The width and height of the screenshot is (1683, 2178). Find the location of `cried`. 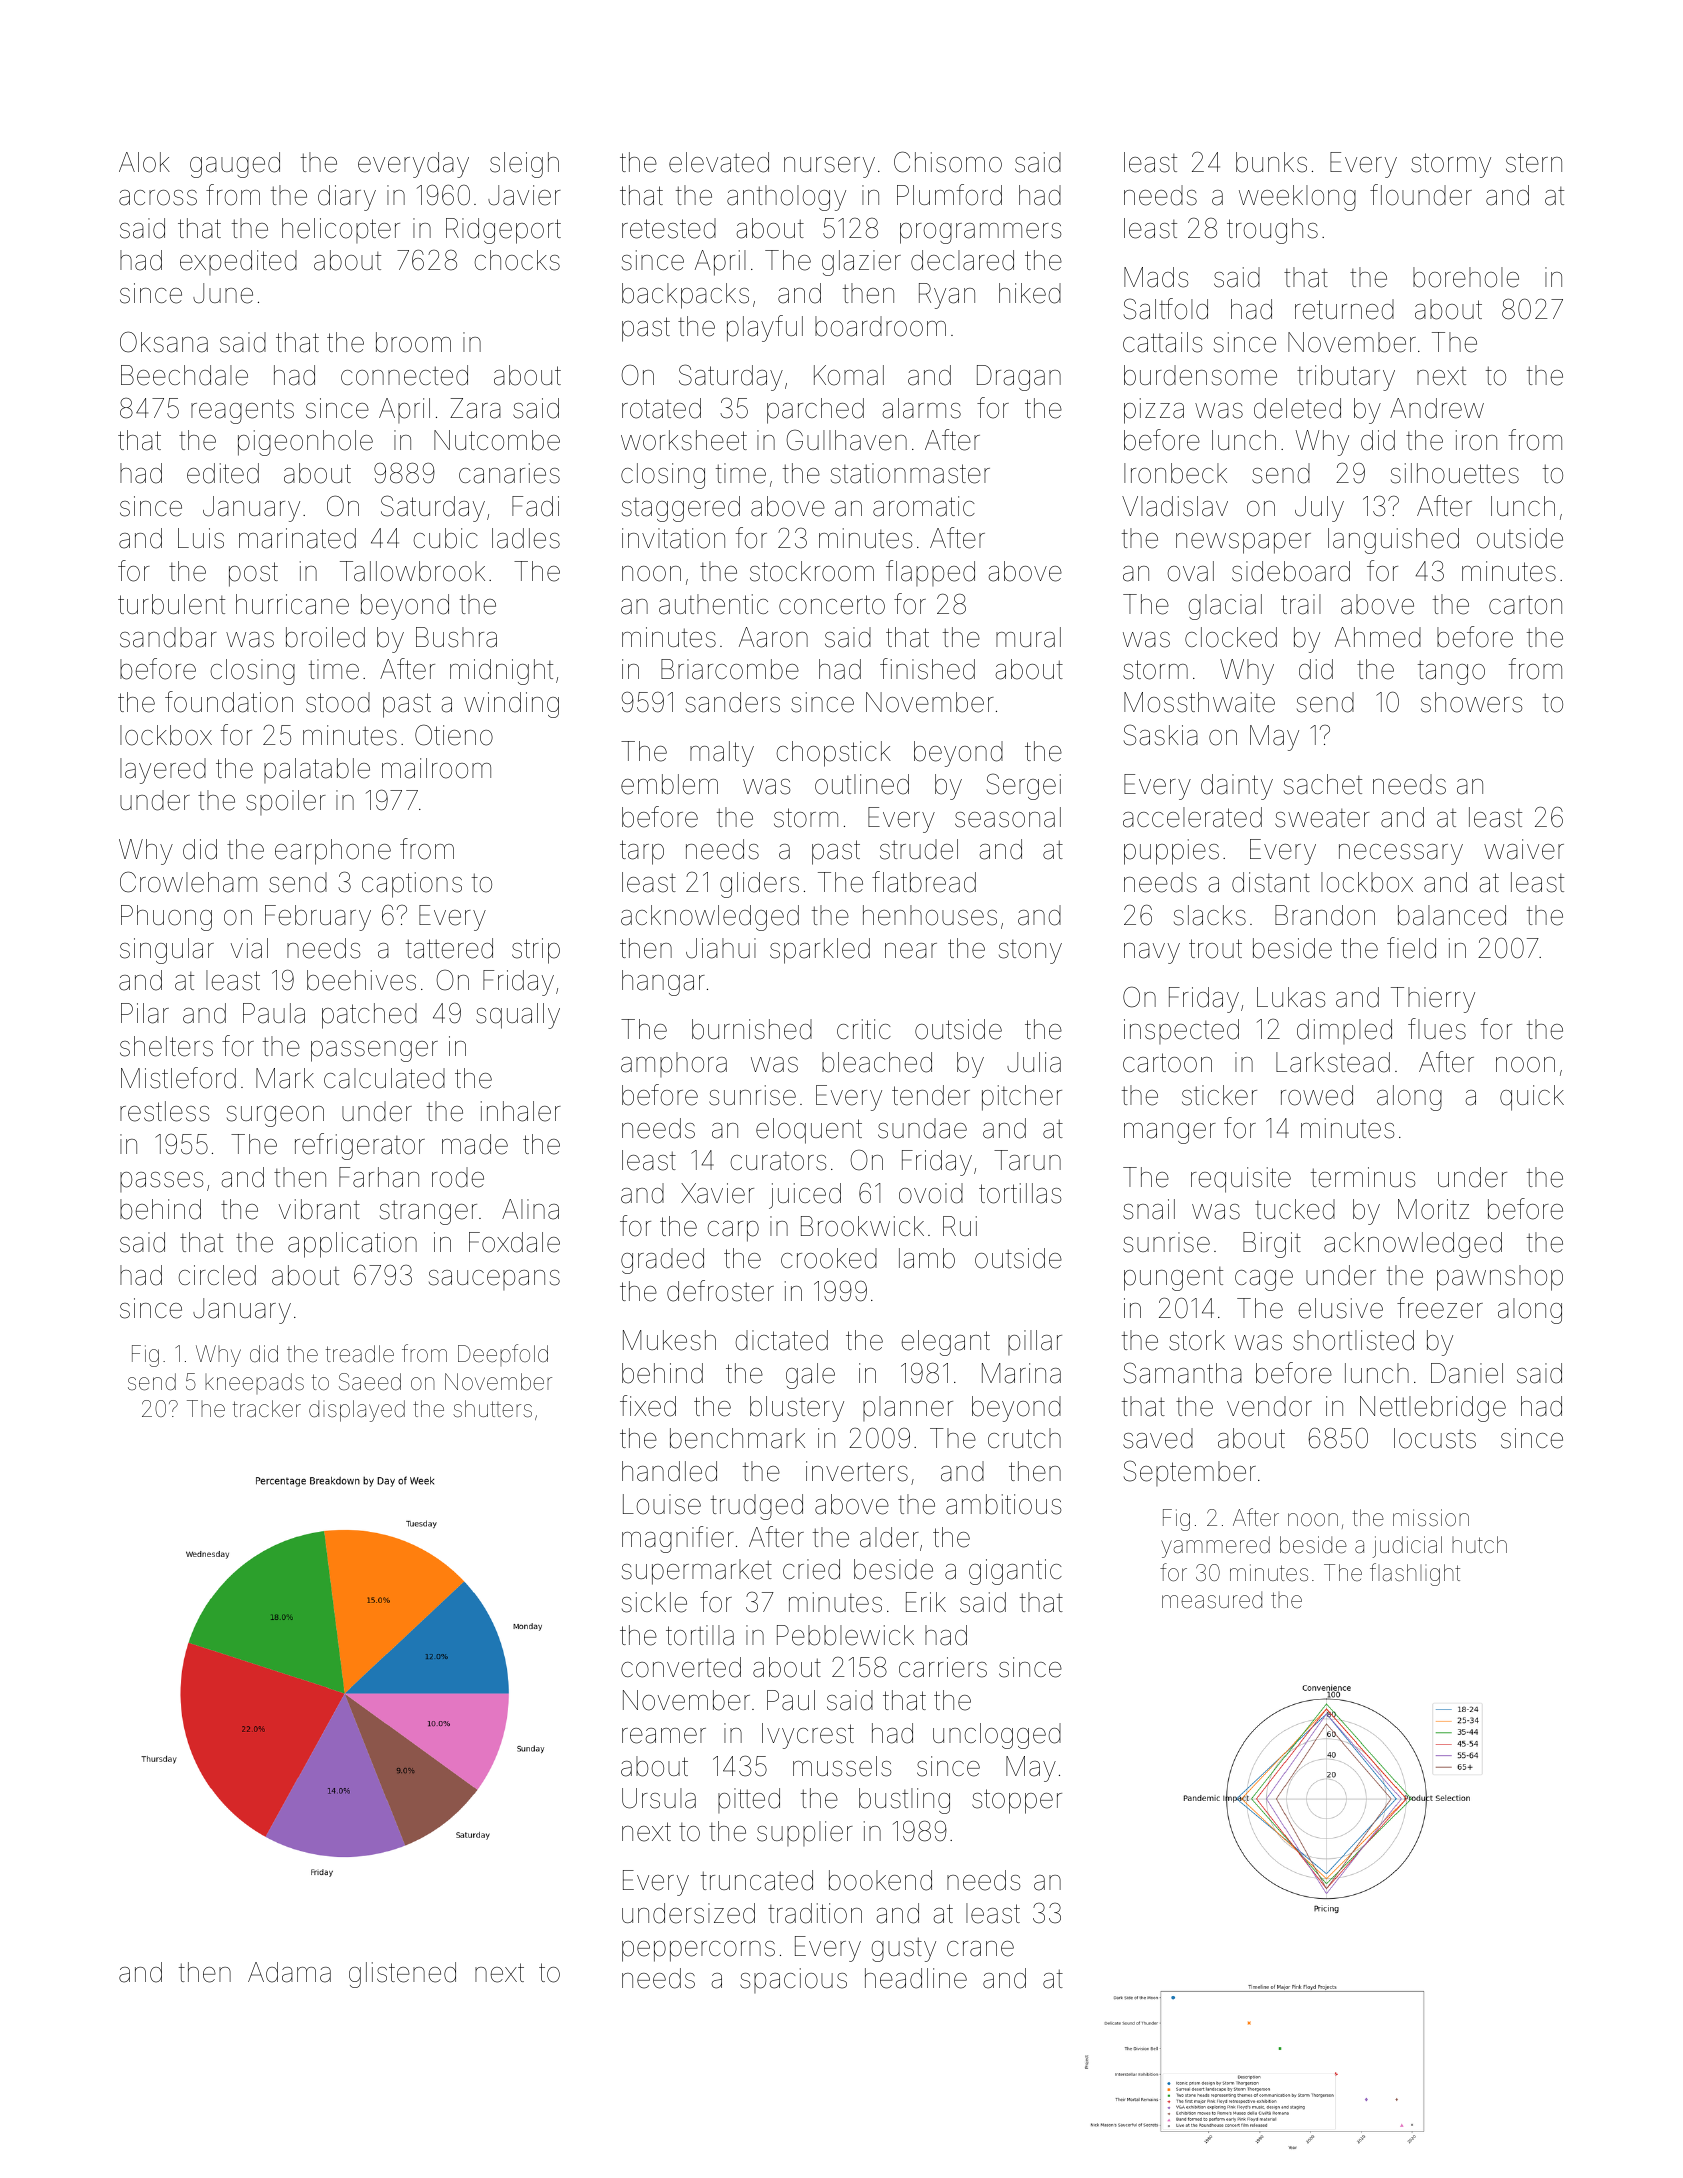

cried is located at coordinates (811, 1569).
